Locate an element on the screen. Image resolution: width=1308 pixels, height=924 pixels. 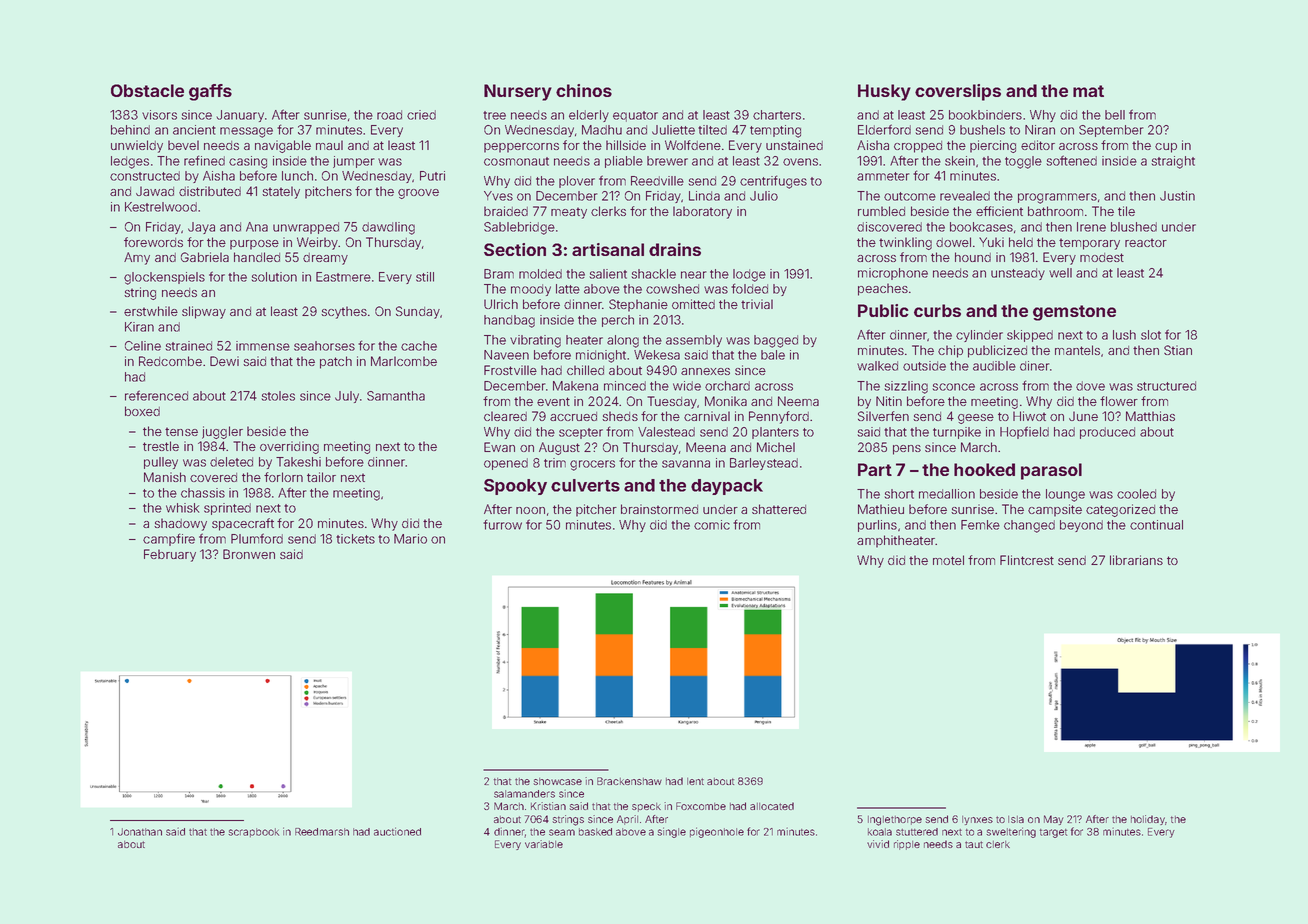
taut is located at coordinates (974, 844).
